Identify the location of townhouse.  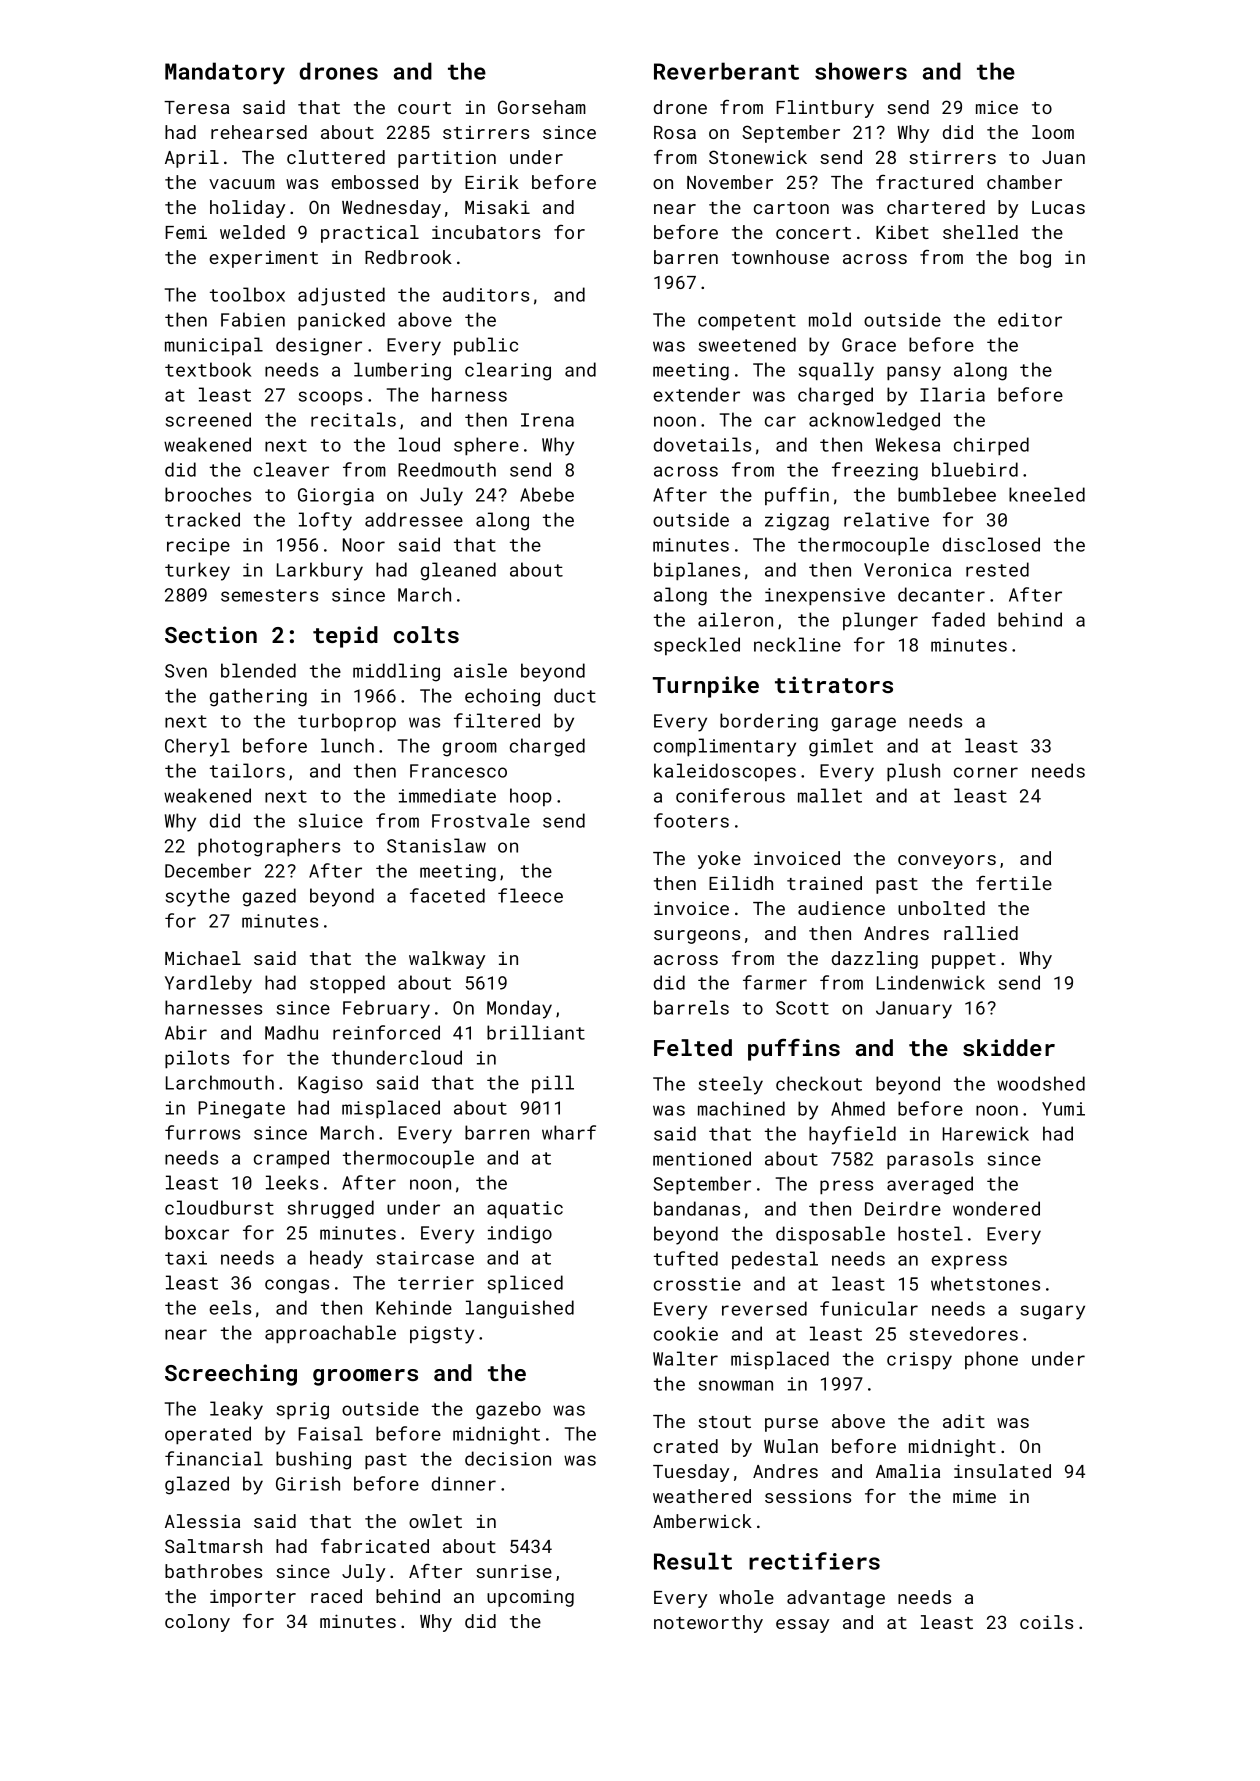
(780, 257).
